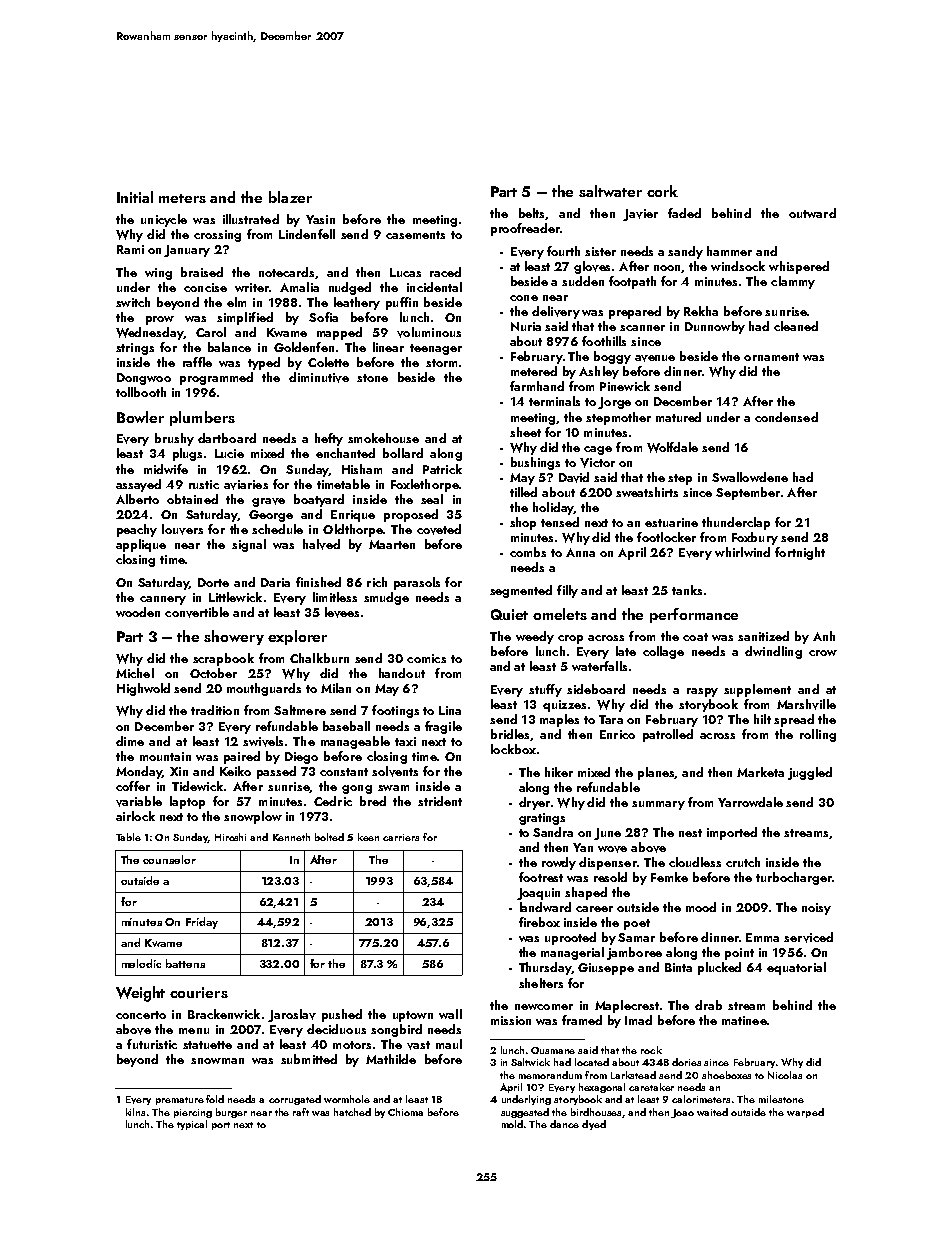 The height and width of the image is (1233, 952). Describe the element at coordinates (169, 859) in the image. I see `counselor` at that location.
